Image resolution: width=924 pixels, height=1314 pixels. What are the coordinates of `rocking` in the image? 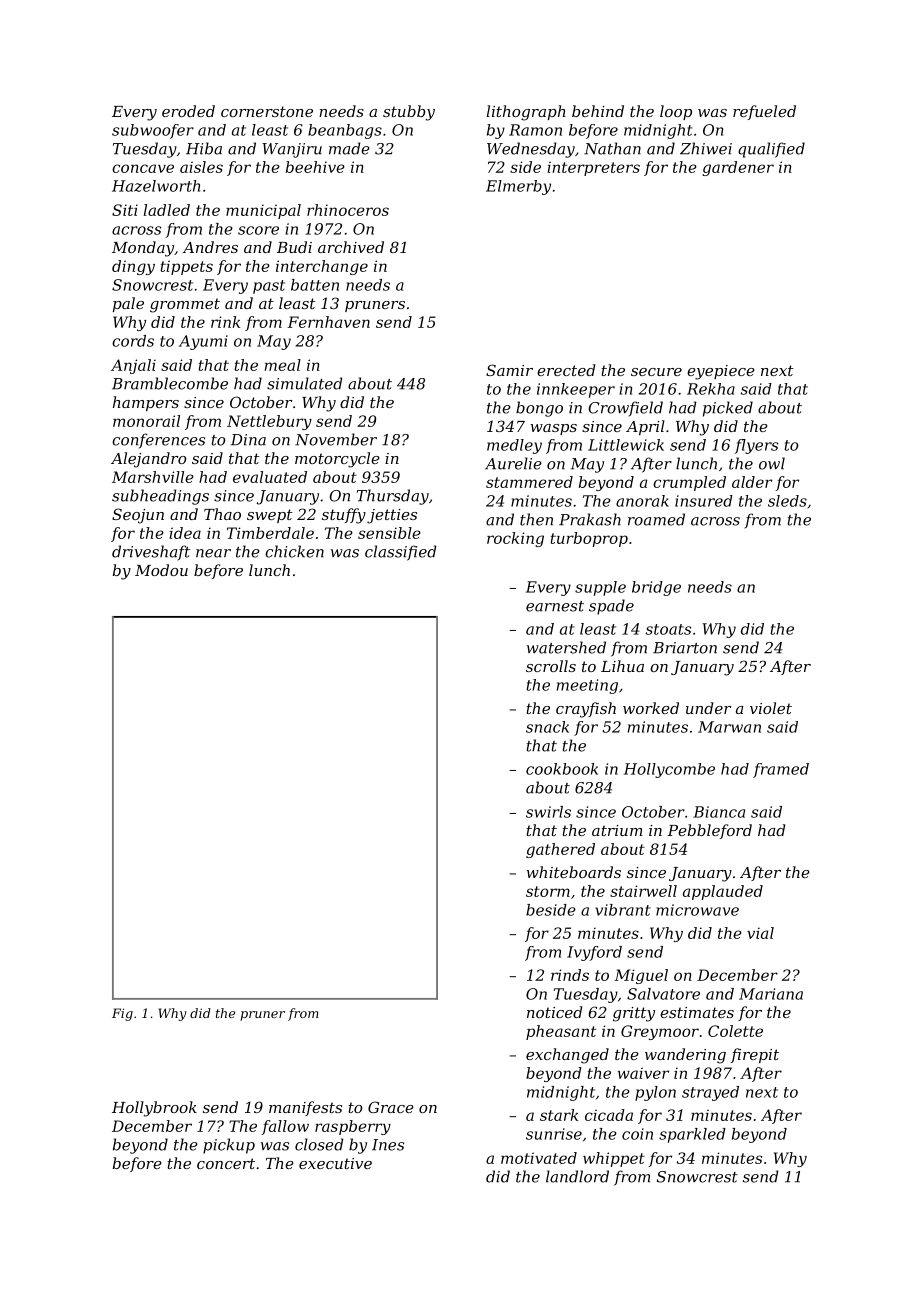 It's located at (515, 539).
